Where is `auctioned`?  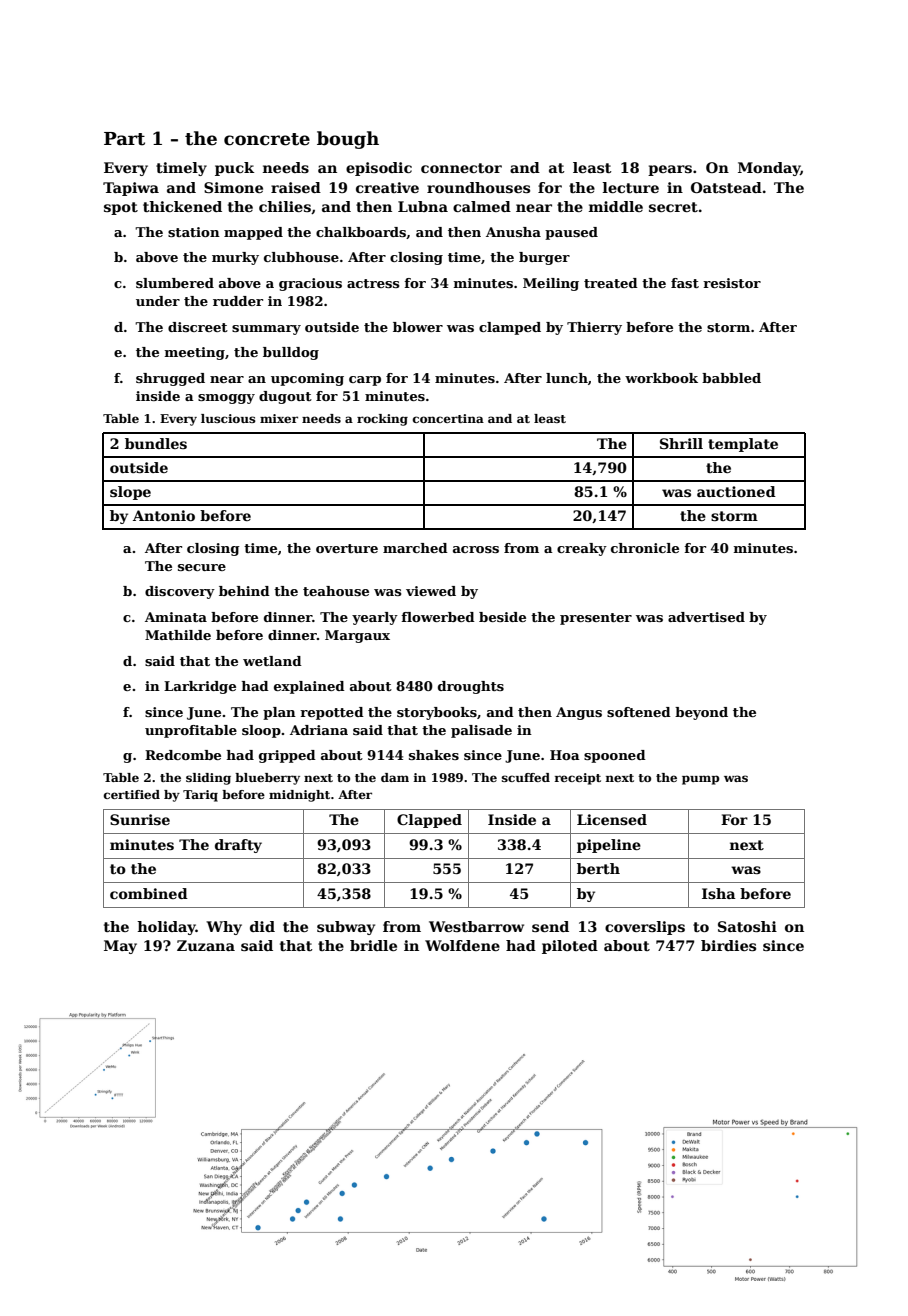
auctioned is located at coordinates (736, 491).
